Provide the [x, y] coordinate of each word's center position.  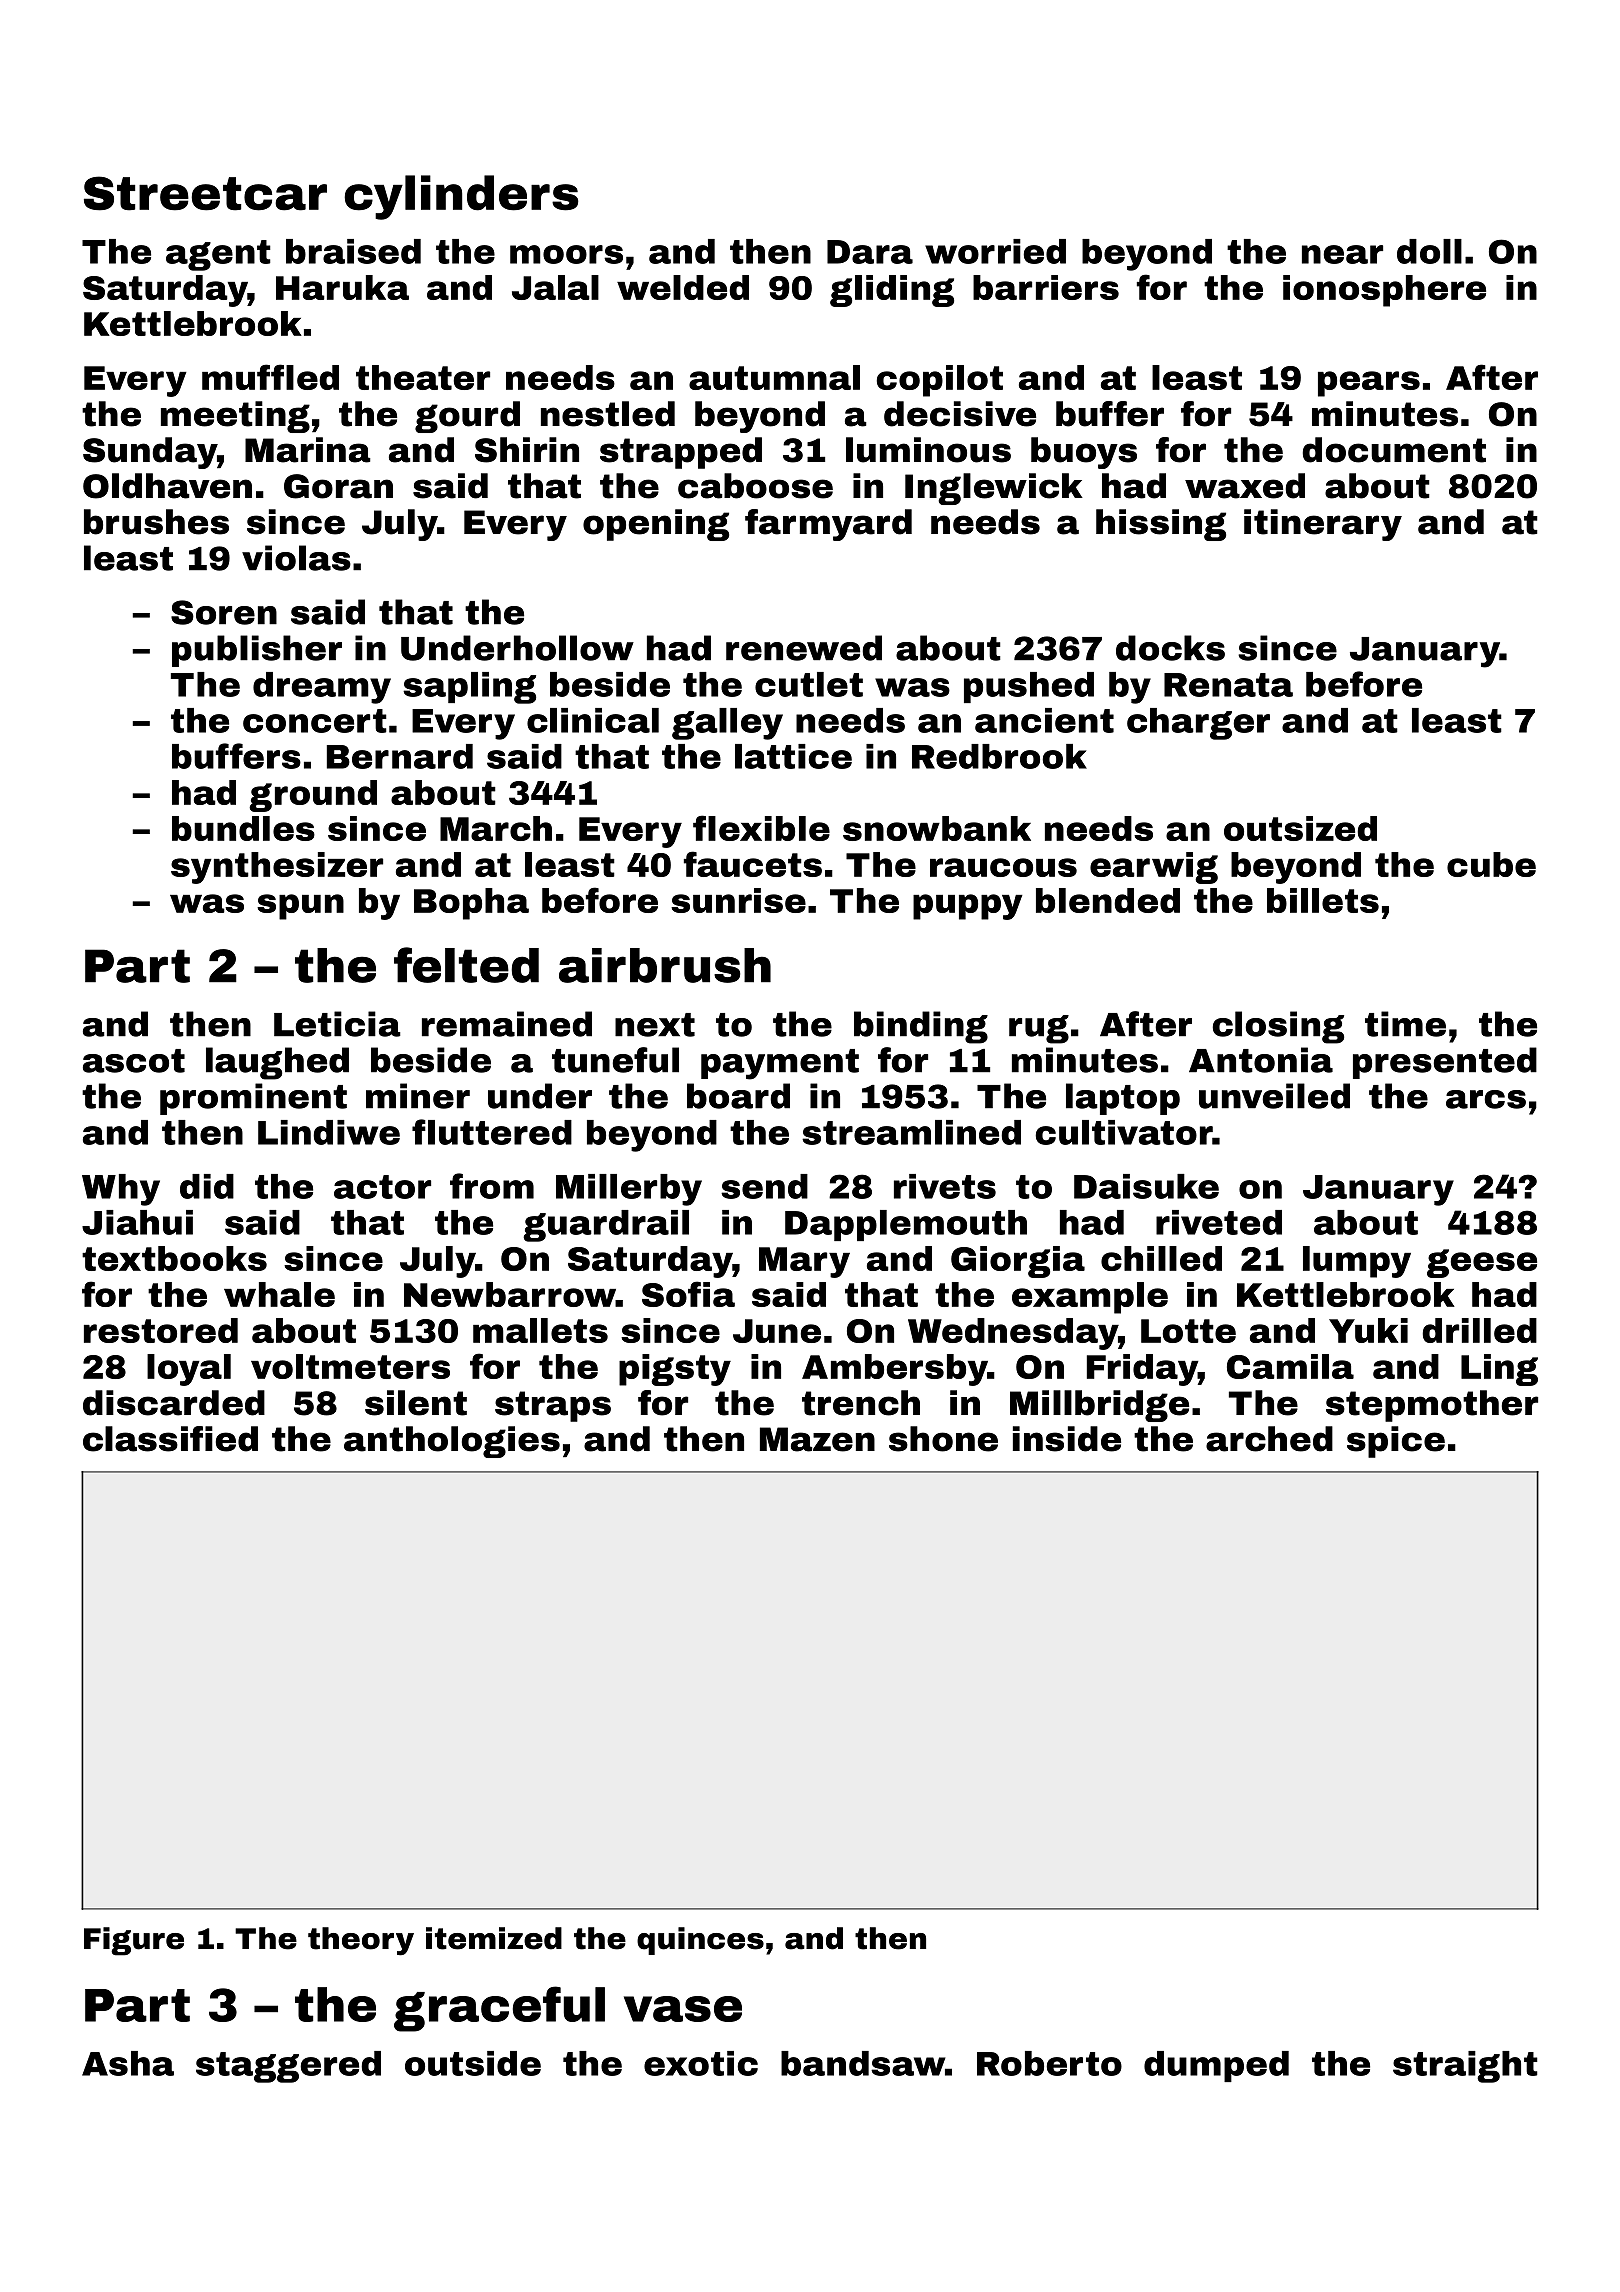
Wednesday [1013, 1334]
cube [1491, 864]
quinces [700, 1941]
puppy [968, 907]
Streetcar [205, 193]
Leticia [337, 1024]
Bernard [400, 756]
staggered [288, 2067]
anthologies [452, 1442]
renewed [804, 648]
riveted [1219, 1222]
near [1342, 254]
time [1405, 1024]
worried [995, 251]
